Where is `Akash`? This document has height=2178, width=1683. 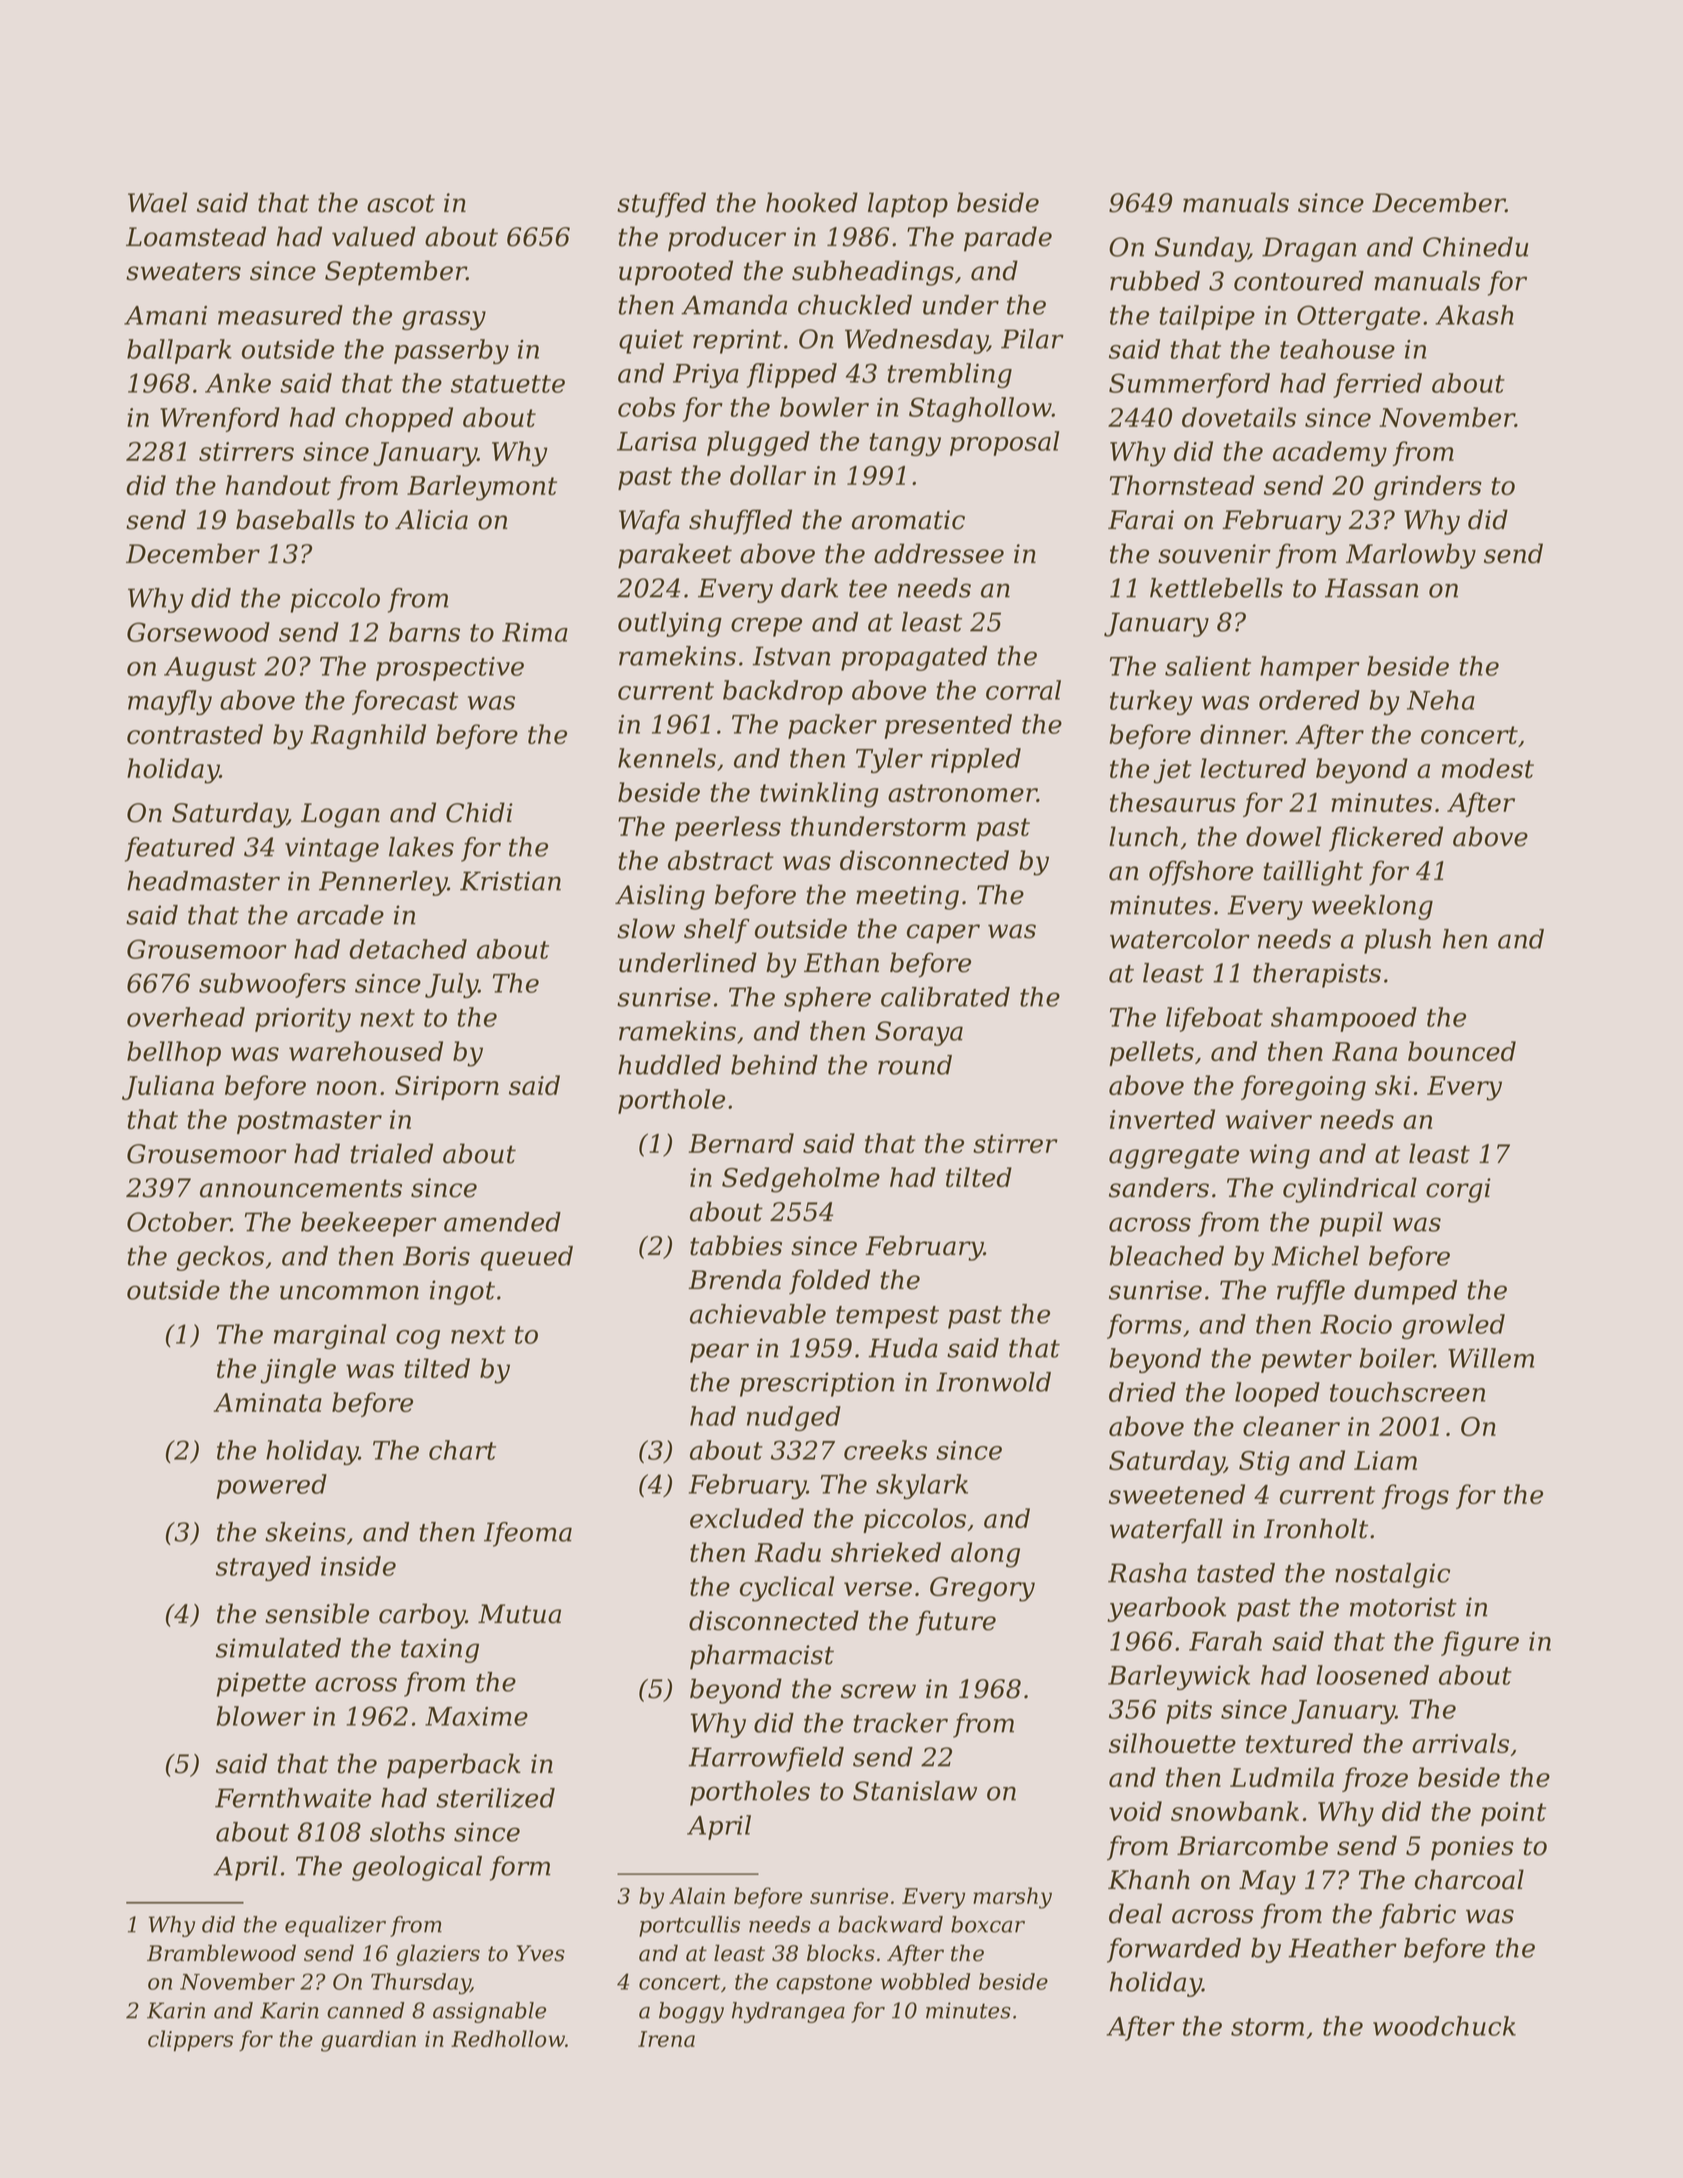 Akash is located at coordinates (1474, 315).
